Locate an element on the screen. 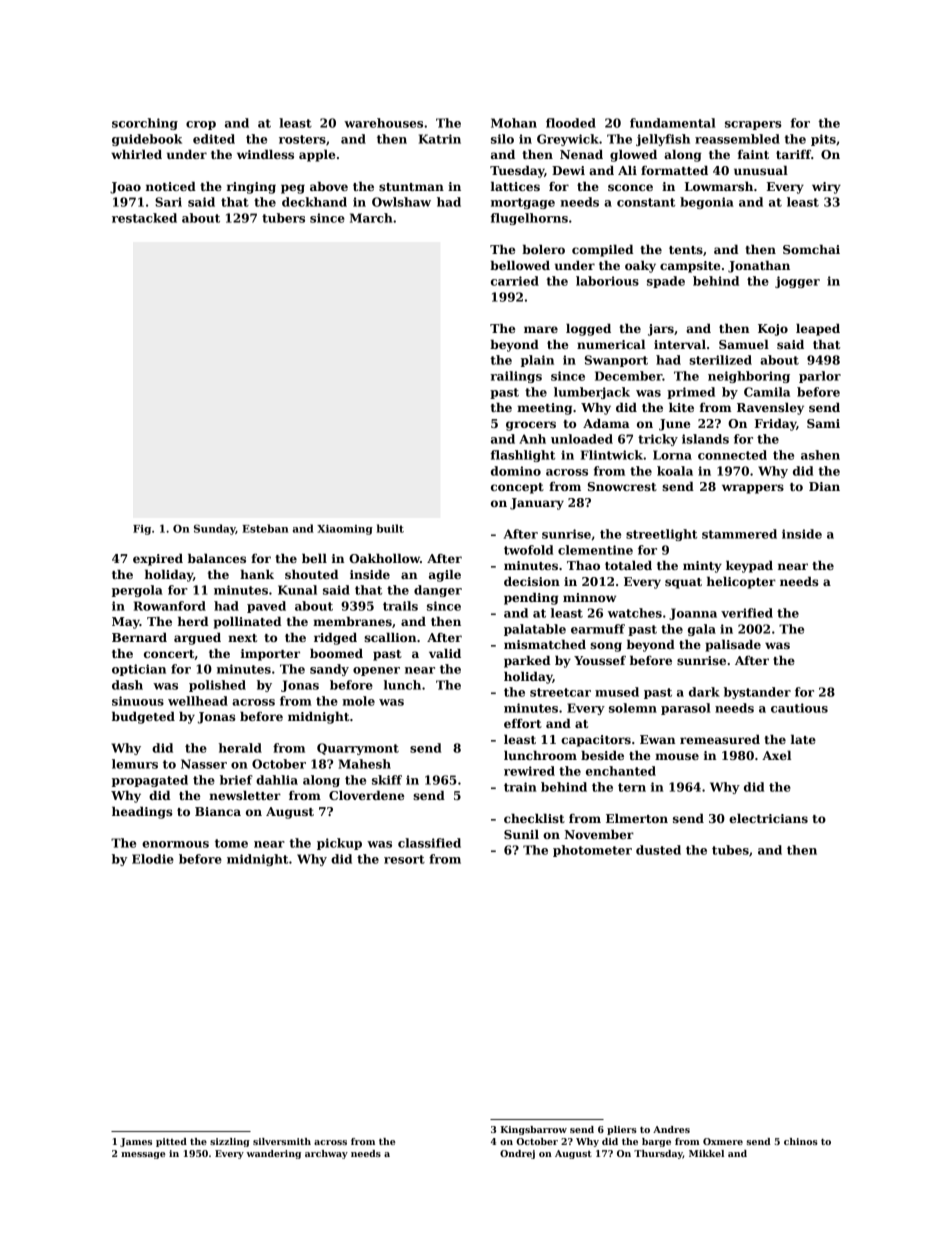 The height and width of the screenshot is (1233, 952). pickup is located at coordinates (339, 844).
